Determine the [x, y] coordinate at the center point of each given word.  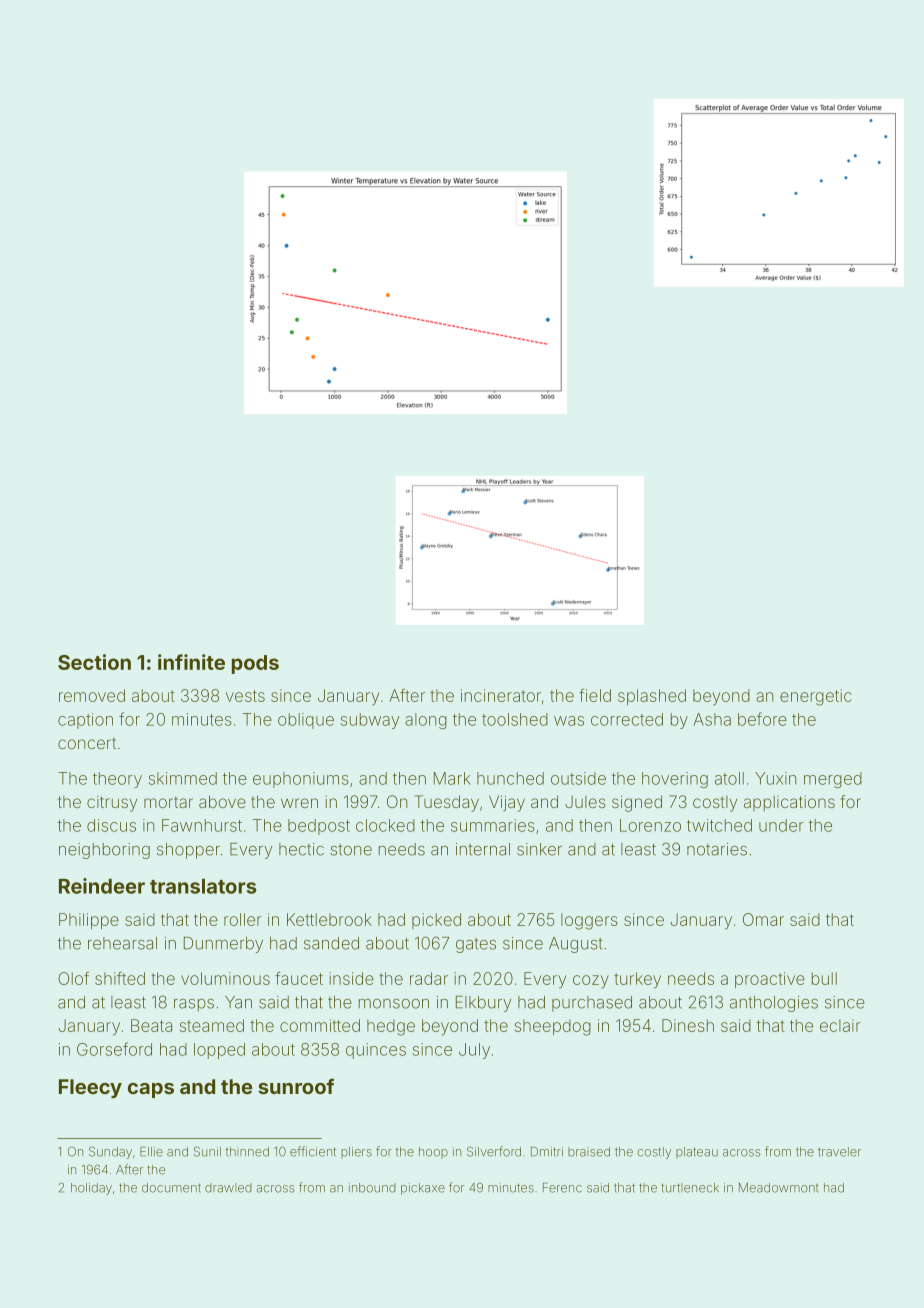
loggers [589, 921]
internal [483, 849]
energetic [816, 697]
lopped [219, 1051]
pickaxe [423, 1189]
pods [255, 664]
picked [436, 921]
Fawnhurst [202, 825]
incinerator [501, 695]
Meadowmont [779, 1188]
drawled [228, 1188]
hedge [391, 1027]
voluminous [225, 978]
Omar [763, 919]
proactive [770, 980]
